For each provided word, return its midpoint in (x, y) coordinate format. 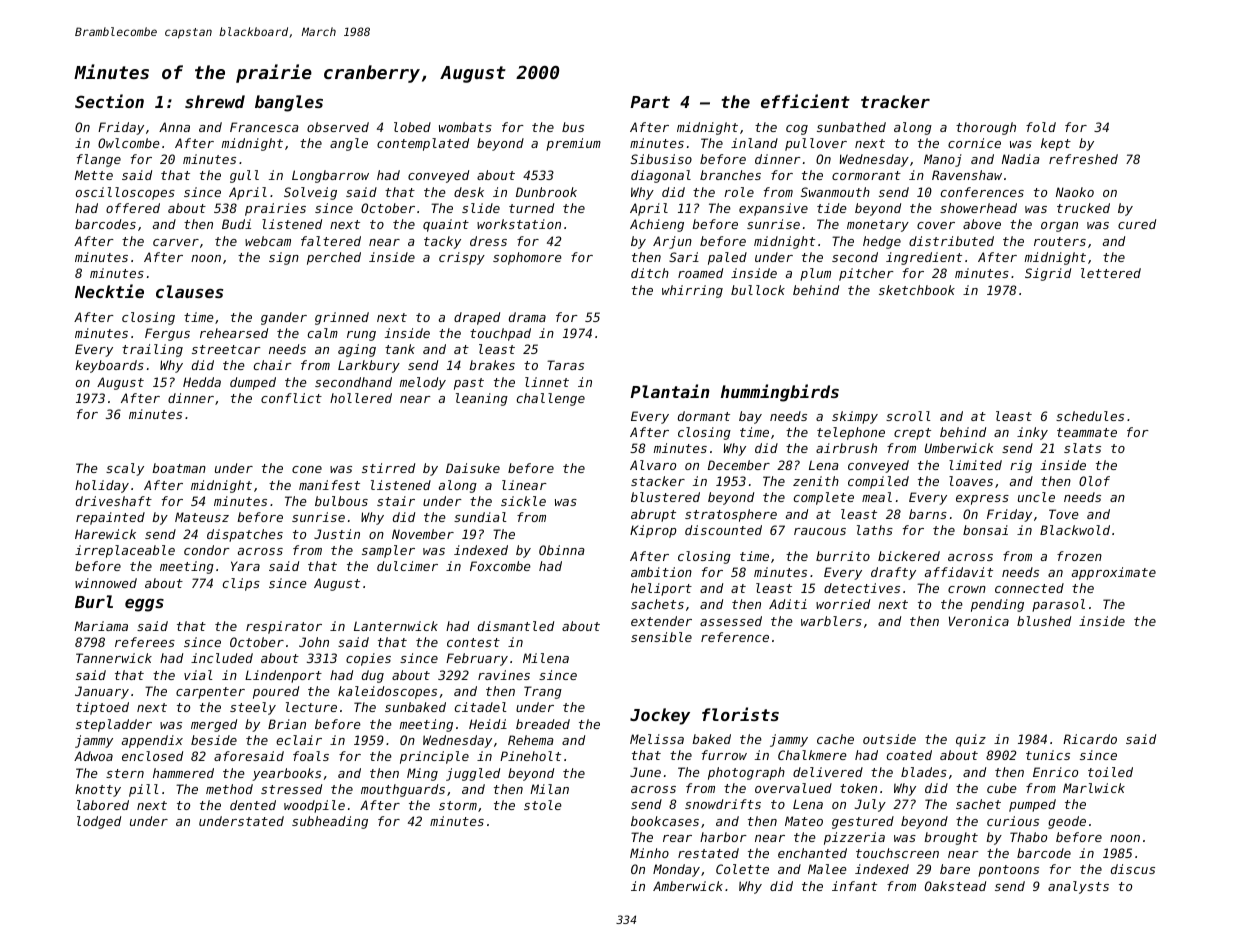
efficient (805, 101)
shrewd (215, 101)
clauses (189, 291)
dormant (704, 416)
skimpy (855, 417)
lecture (311, 707)
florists (740, 714)
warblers (831, 621)
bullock (758, 290)
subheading (330, 822)
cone (307, 469)
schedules (1090, 416)
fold (1041, 127)
